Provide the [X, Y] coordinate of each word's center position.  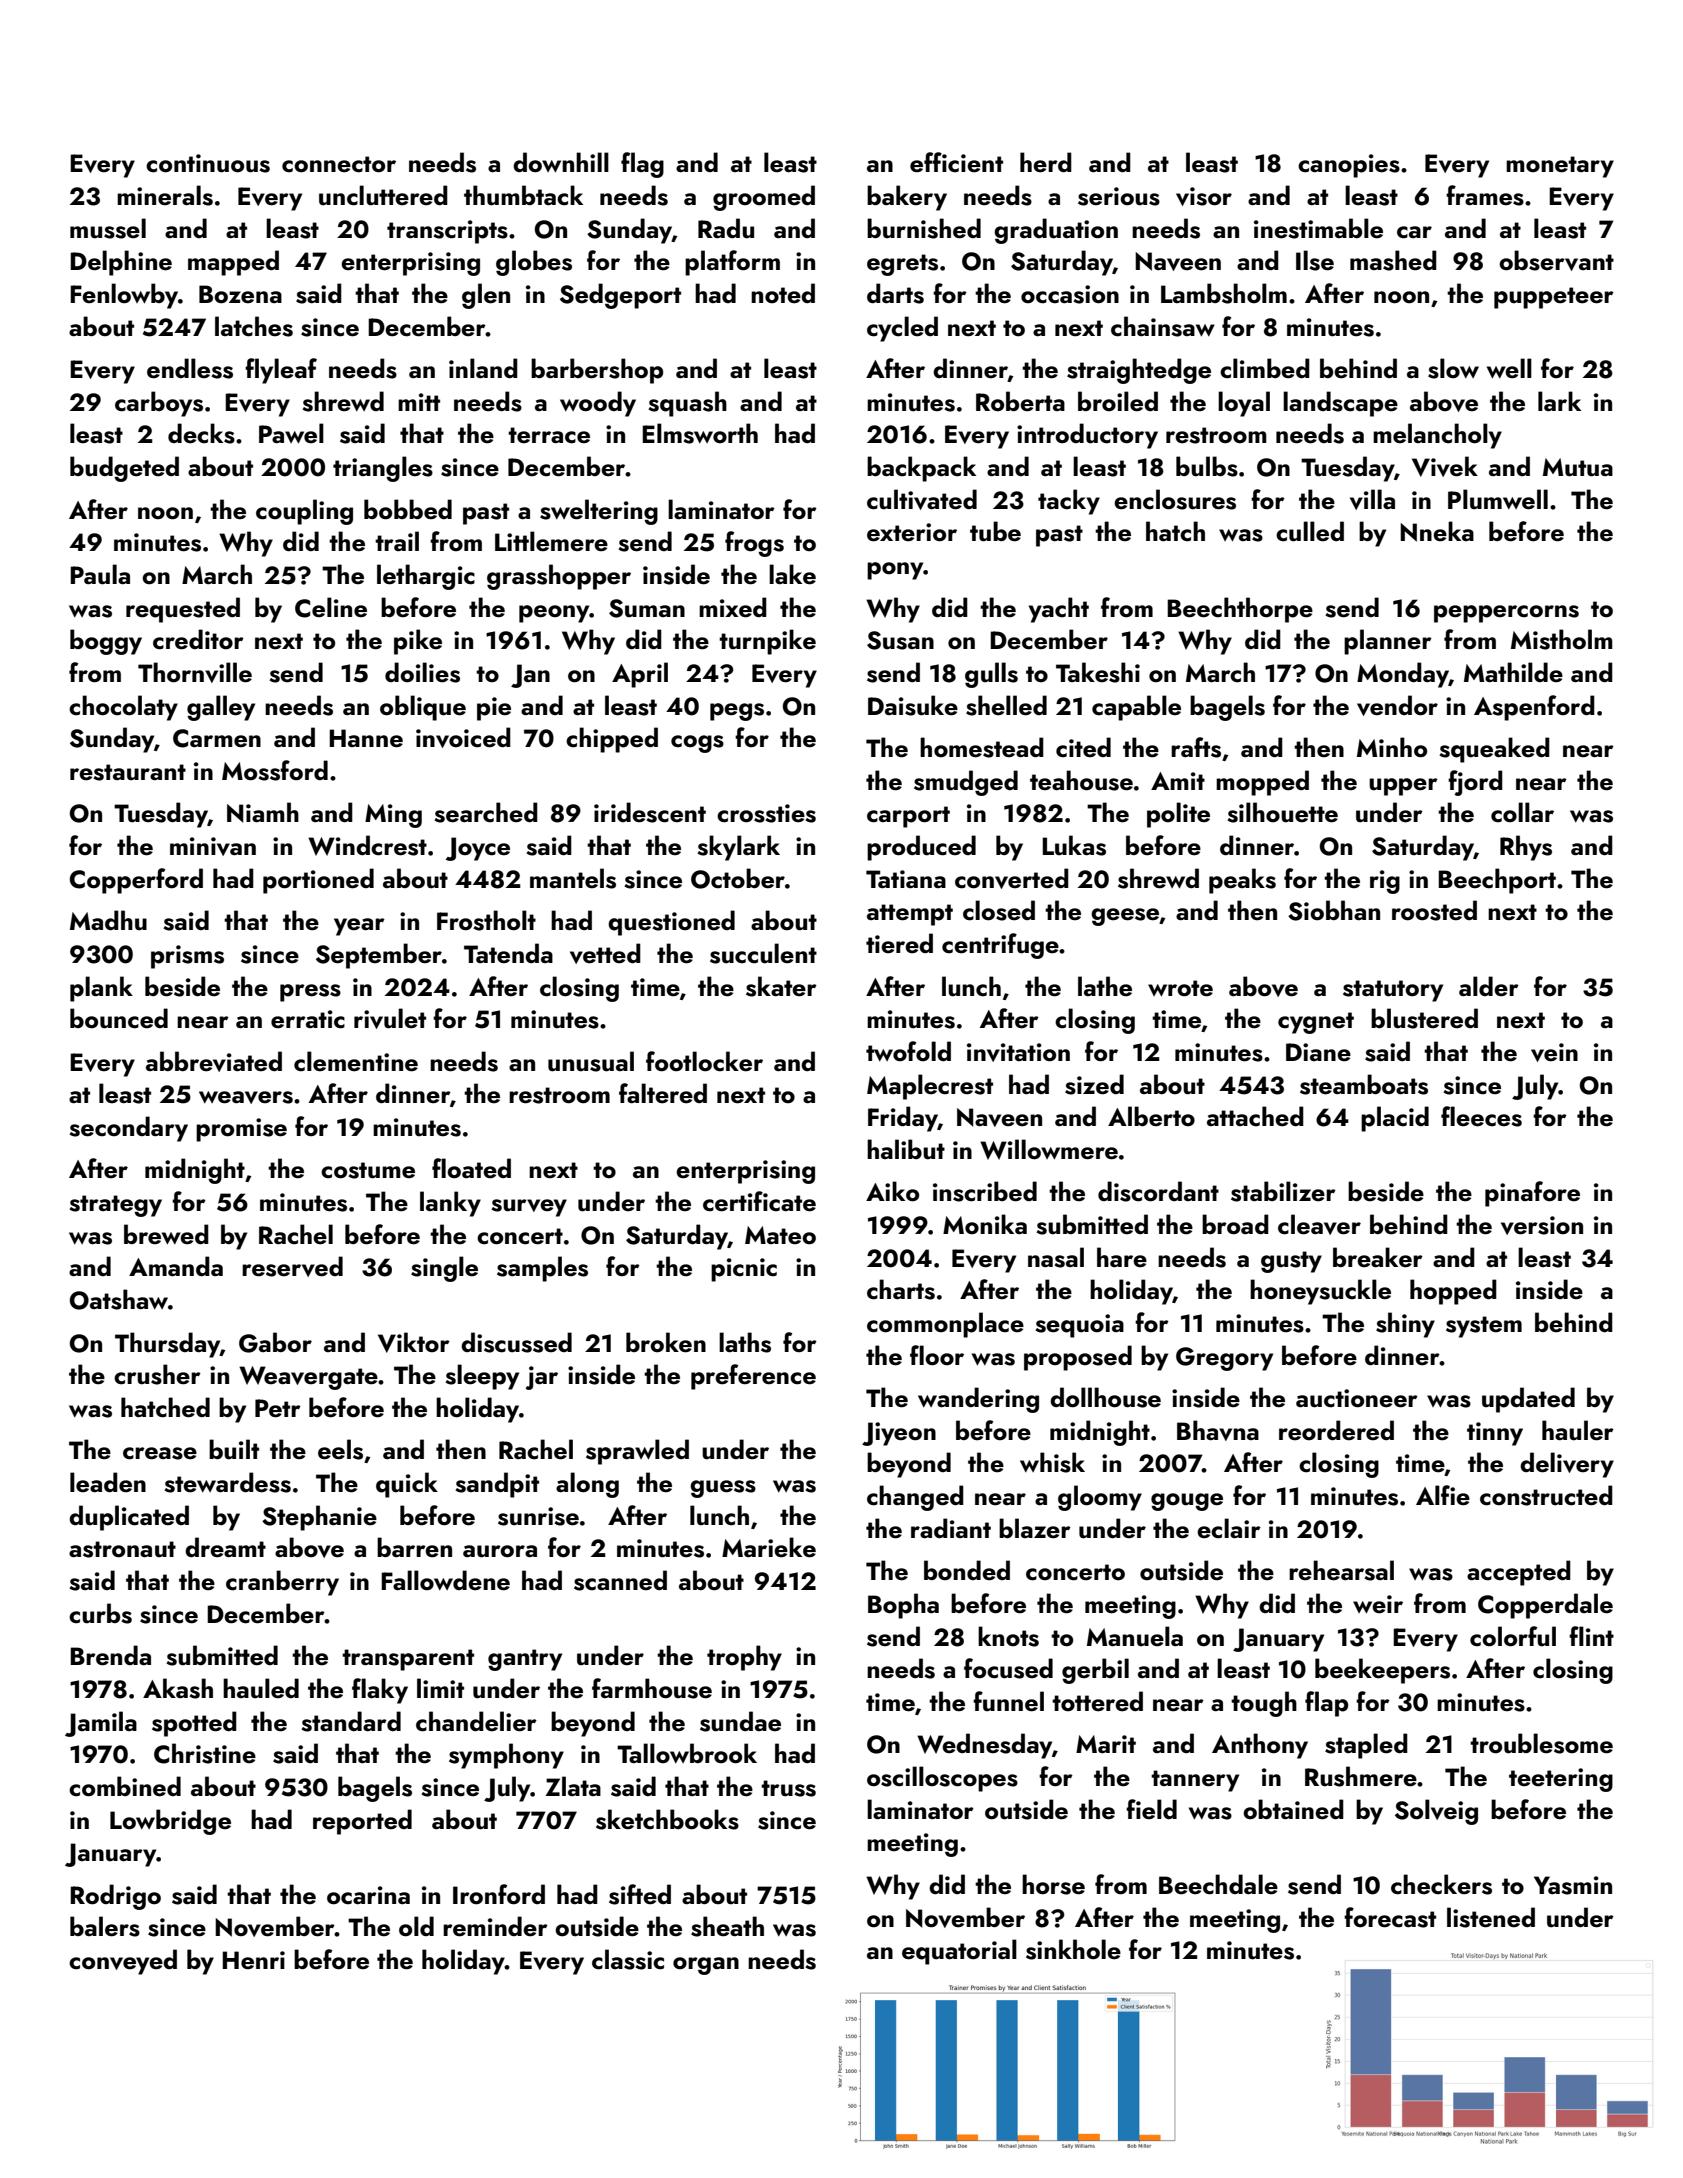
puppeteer [1554, 298]
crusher [157, 1374]
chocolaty [123, 708]
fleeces [1481, 1116]
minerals [165, 195]
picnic [744, 1270]
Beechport [1497, 881]
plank [101, 989]
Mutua [1578, 467]
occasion [1070, 294]
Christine [205, 1753]
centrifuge [1000, 946]
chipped [612, 740]
